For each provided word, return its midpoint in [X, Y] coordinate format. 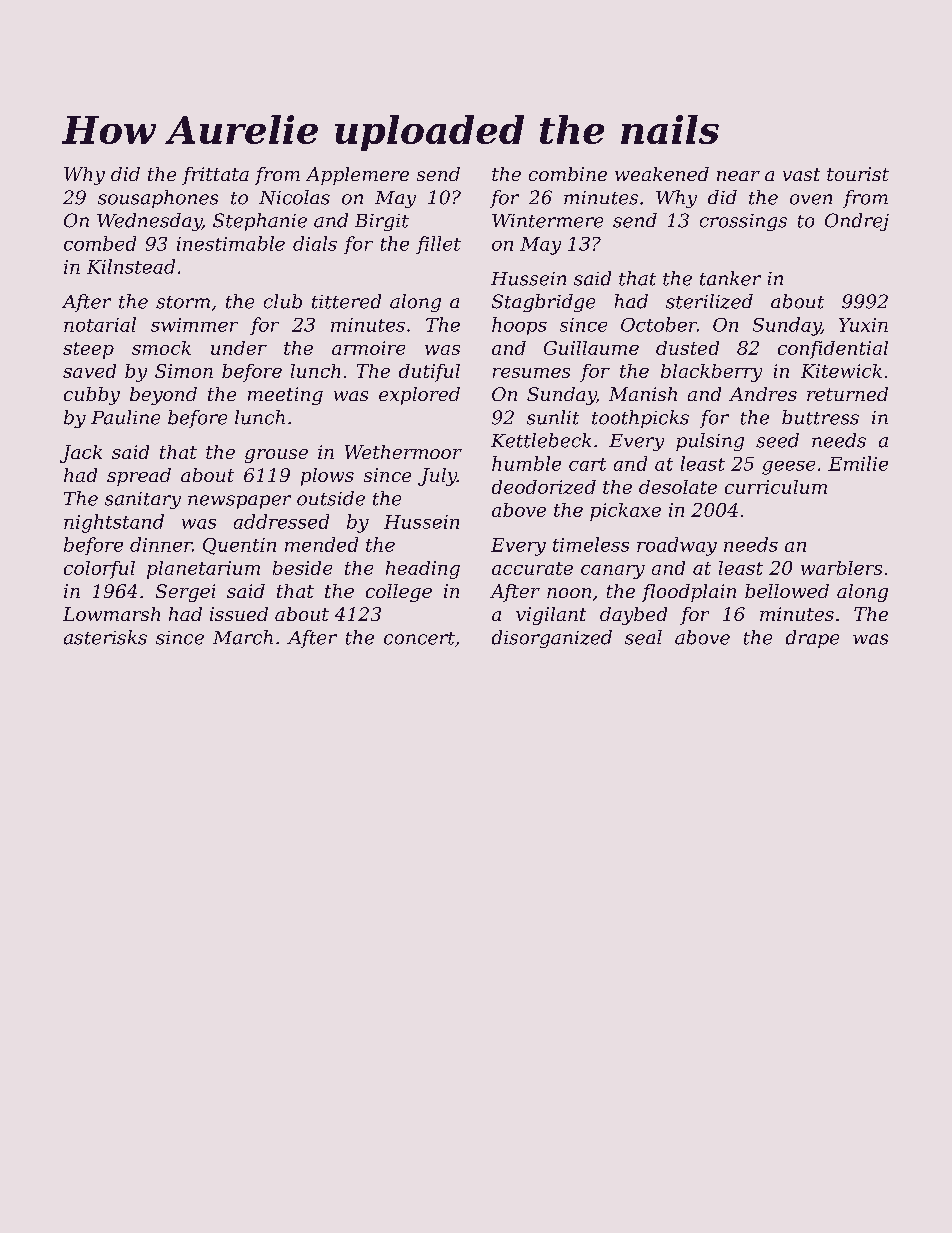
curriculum [776, 487]
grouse [276, 456]
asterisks [105, 637]
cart [587, 464]
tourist [858, 174]
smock [161, 348]
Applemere [357, 176]
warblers [841, 568]
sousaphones [158, 199]
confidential [833, 350]
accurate [532, 568]
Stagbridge [543, 303]
